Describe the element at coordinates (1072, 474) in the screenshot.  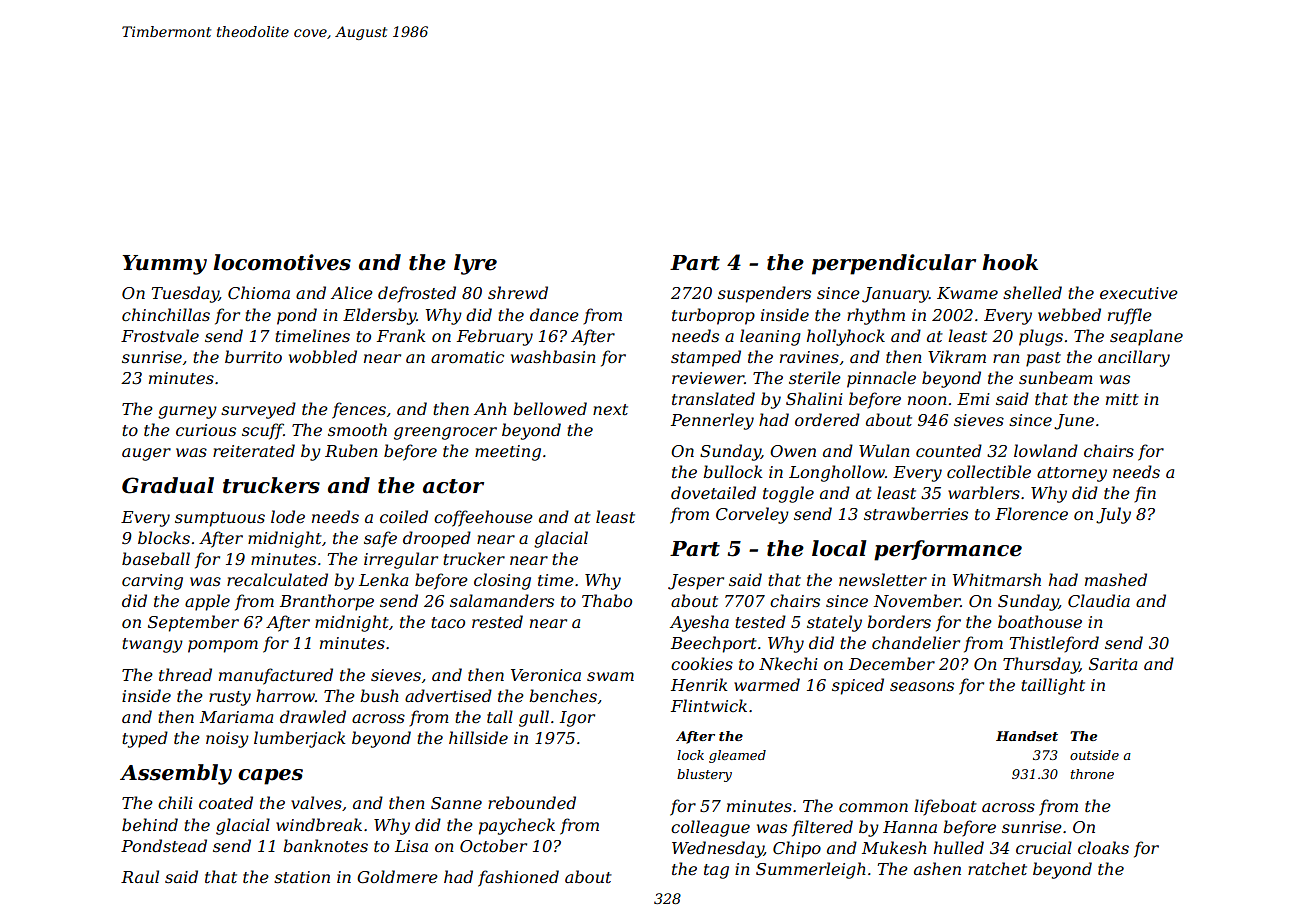
I see `attorney` at that location.
